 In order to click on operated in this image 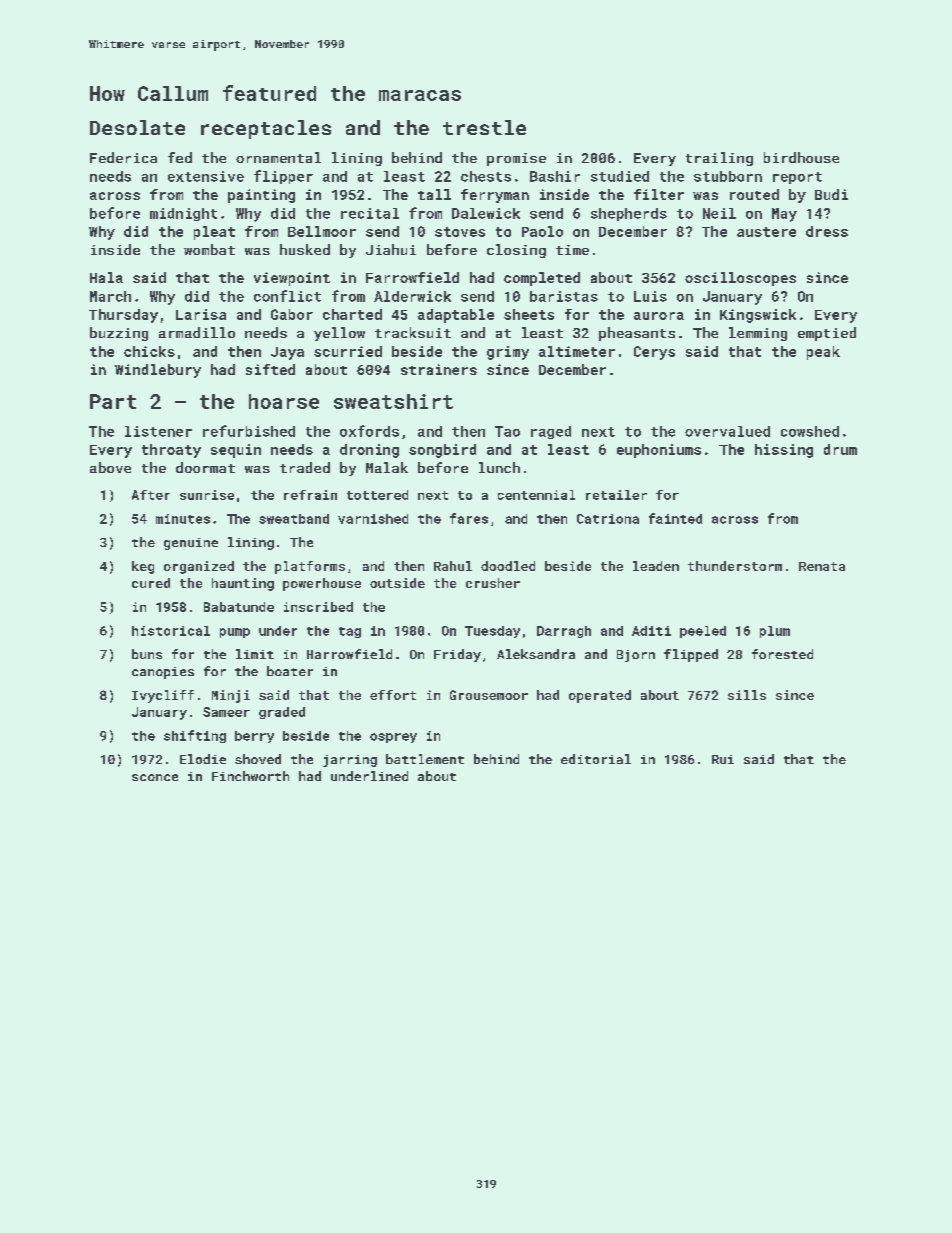, I will do `click(600, 696)`.
